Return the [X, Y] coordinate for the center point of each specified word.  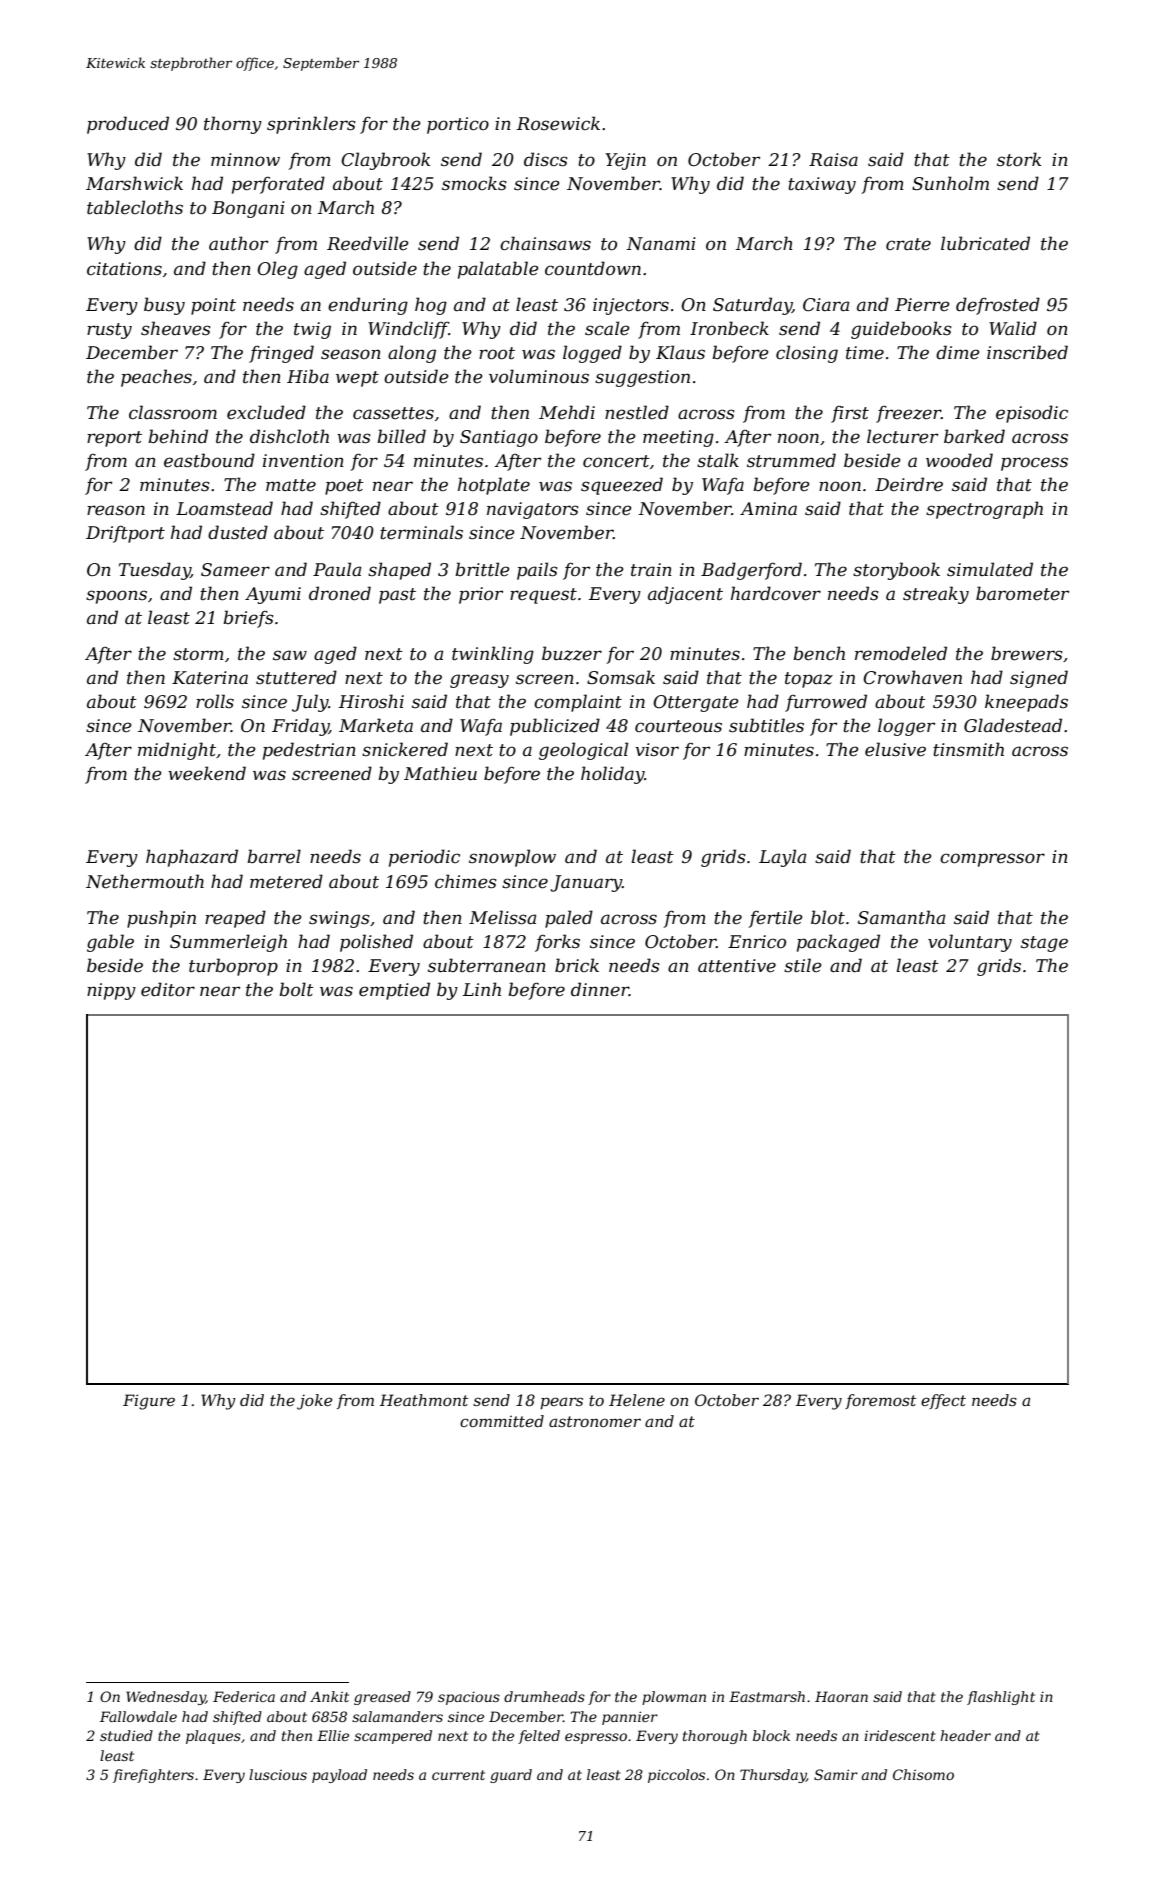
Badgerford [751, 571]
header [965, 1735]
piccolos [676, 1776]
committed [502, 1421]
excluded [266, 412]
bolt [296, 989]
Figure [149, 1402]
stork [1019, 159]
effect [943, 1401]
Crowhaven [912, 677]
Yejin [625, 161]
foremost [880, 1401]
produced [128, 125]
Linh [482, 989]
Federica [244, 1696]
